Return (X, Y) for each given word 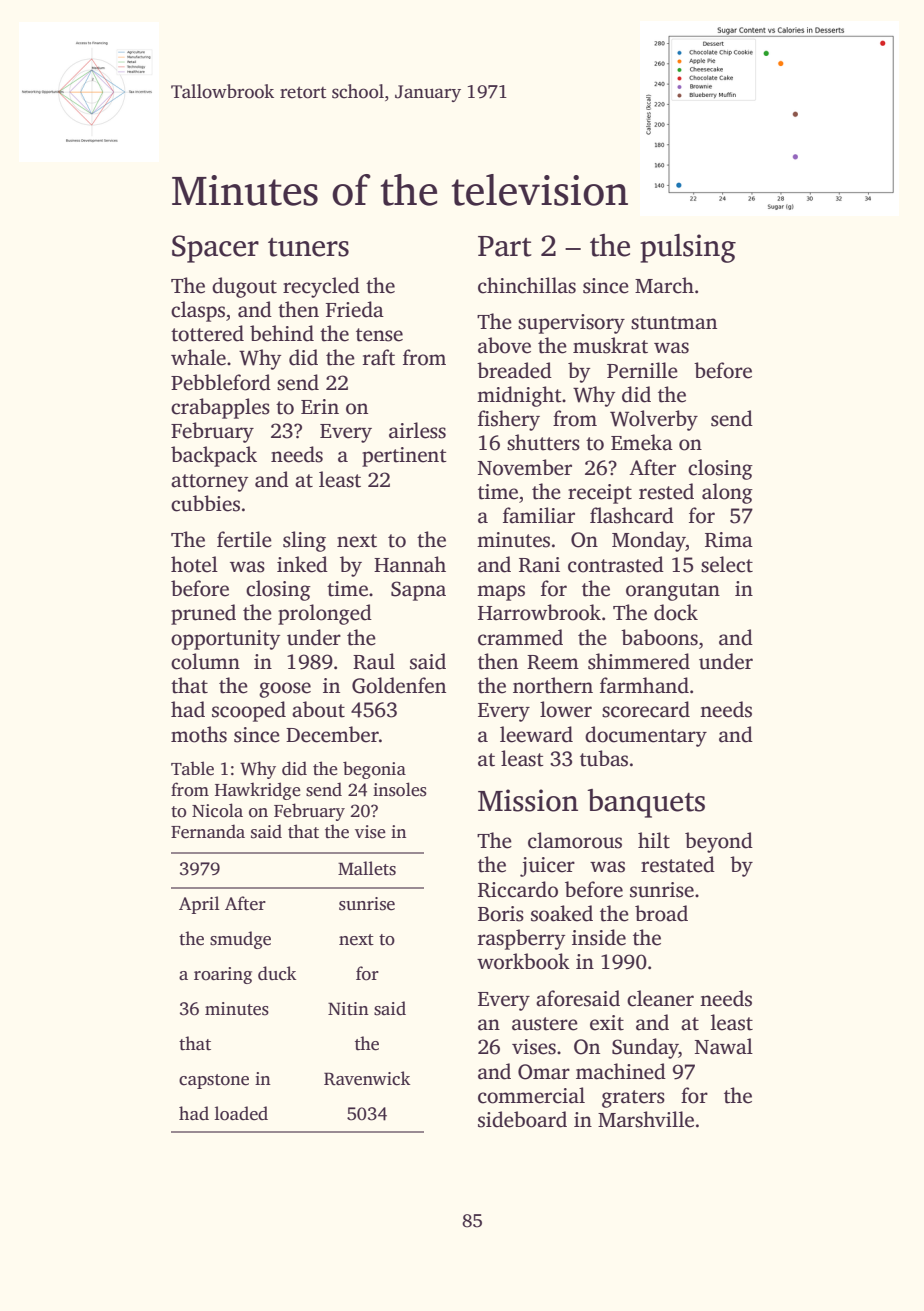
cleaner (660, 998)
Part (505, 246)
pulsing (688, 248)
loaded (241, 1113)
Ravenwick (367, 1078)
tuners (308, 247)
